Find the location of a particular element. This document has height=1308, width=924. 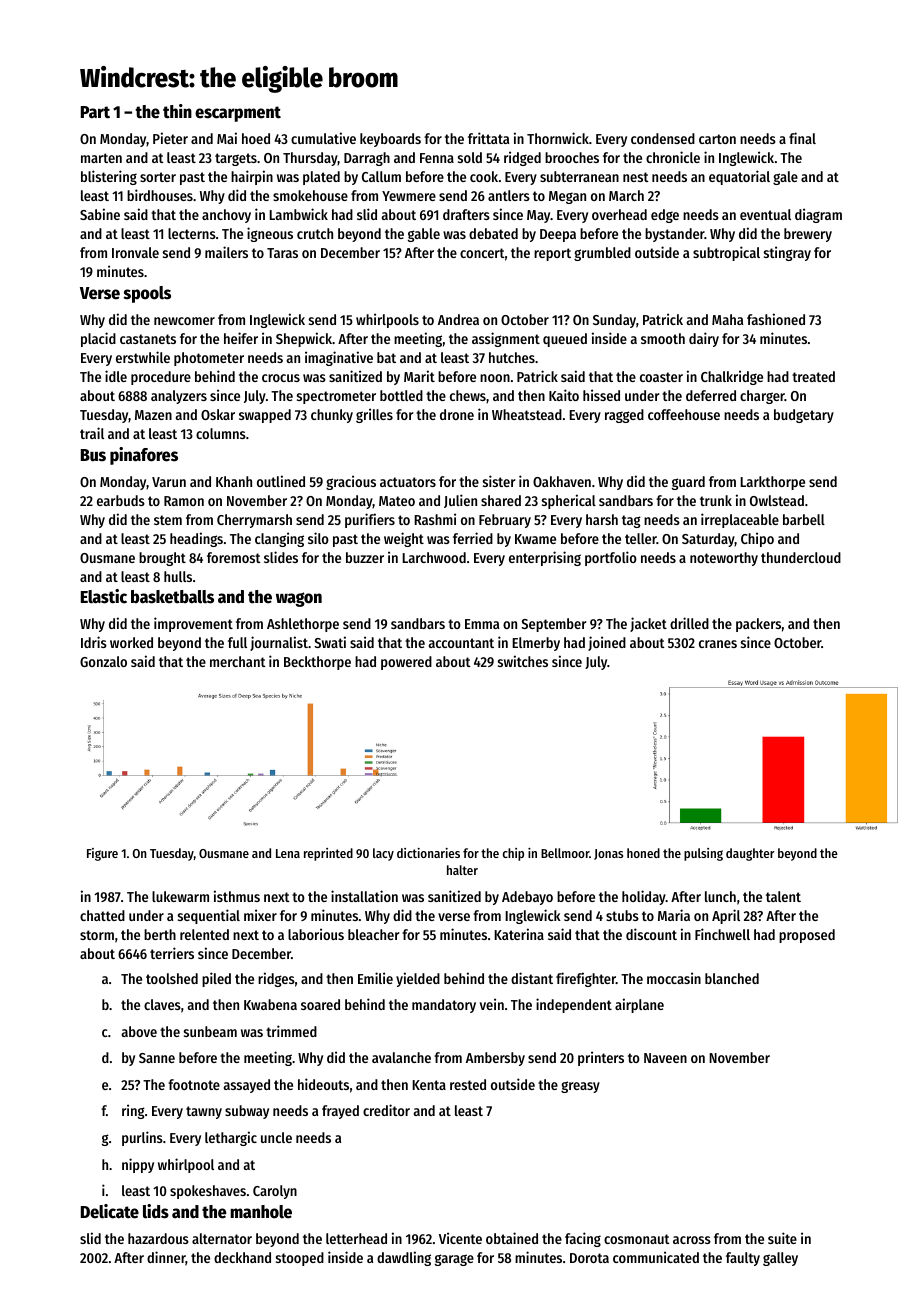

Gonzalo is located at coordinates (103, 661).
